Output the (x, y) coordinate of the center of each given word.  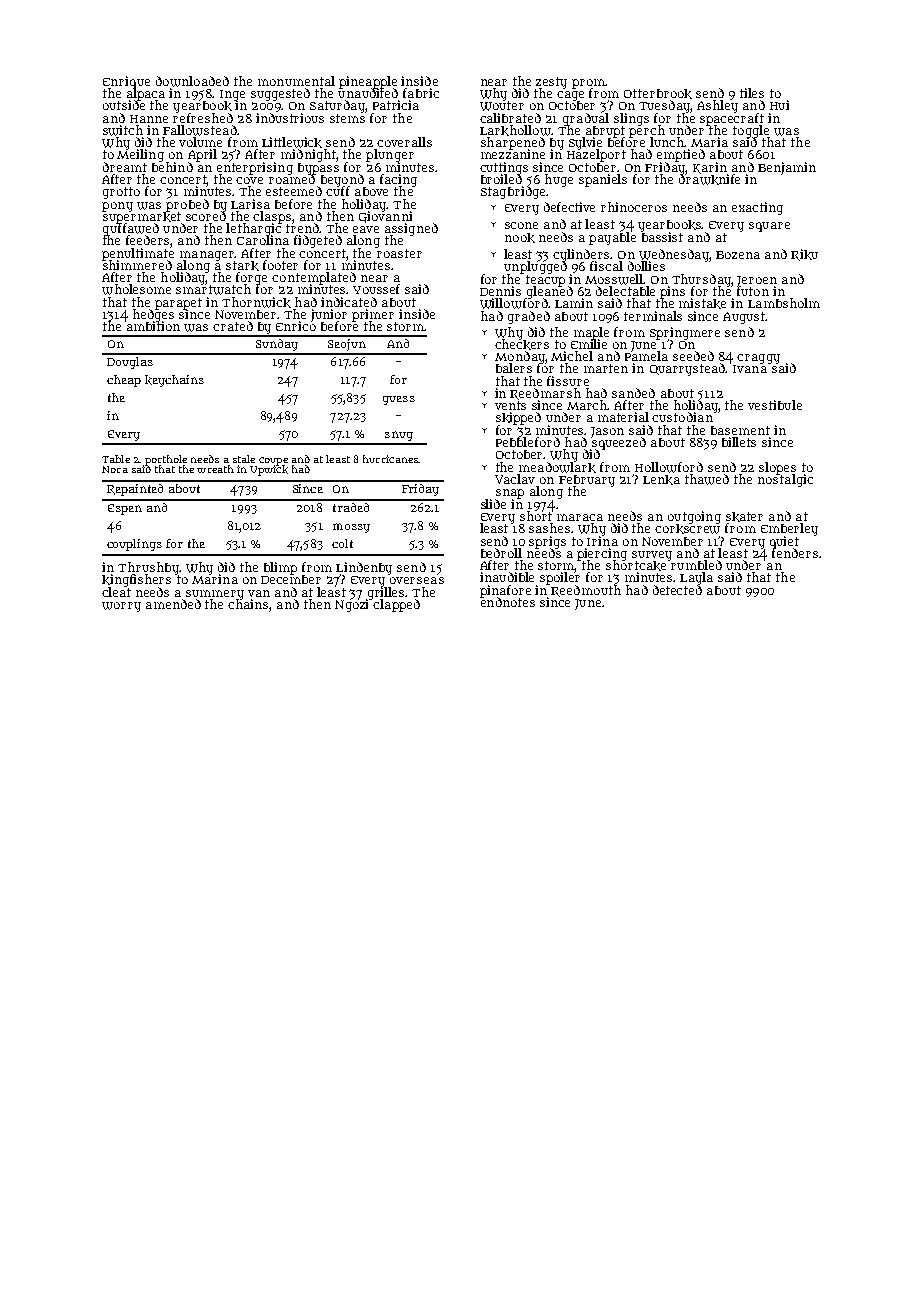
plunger (390, 155)
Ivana (750, 369)
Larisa (250, 204)
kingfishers (136, 581)
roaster (399, 253)
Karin (710, 168)
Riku (804, 255)
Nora (115, 469)
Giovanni (385, 217)
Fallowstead (200, 130)
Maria (709, 142)
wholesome (136, 289)
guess (399, 400)
